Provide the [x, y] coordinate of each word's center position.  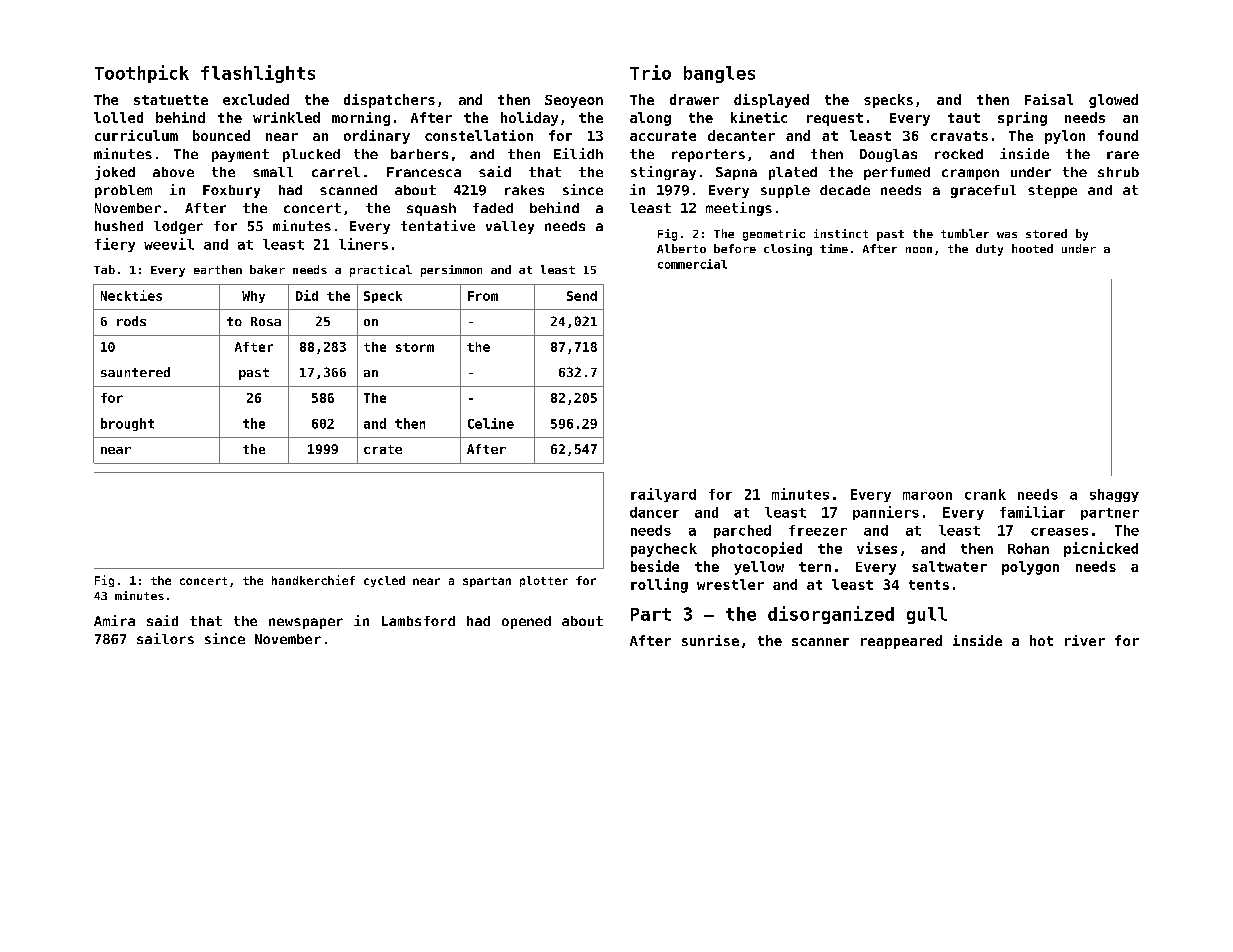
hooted [1032, 248]
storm [415, 347]
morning [361, 119]
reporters [708, 155]
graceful [983, 191]
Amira [114, 620]
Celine [491, 423]
